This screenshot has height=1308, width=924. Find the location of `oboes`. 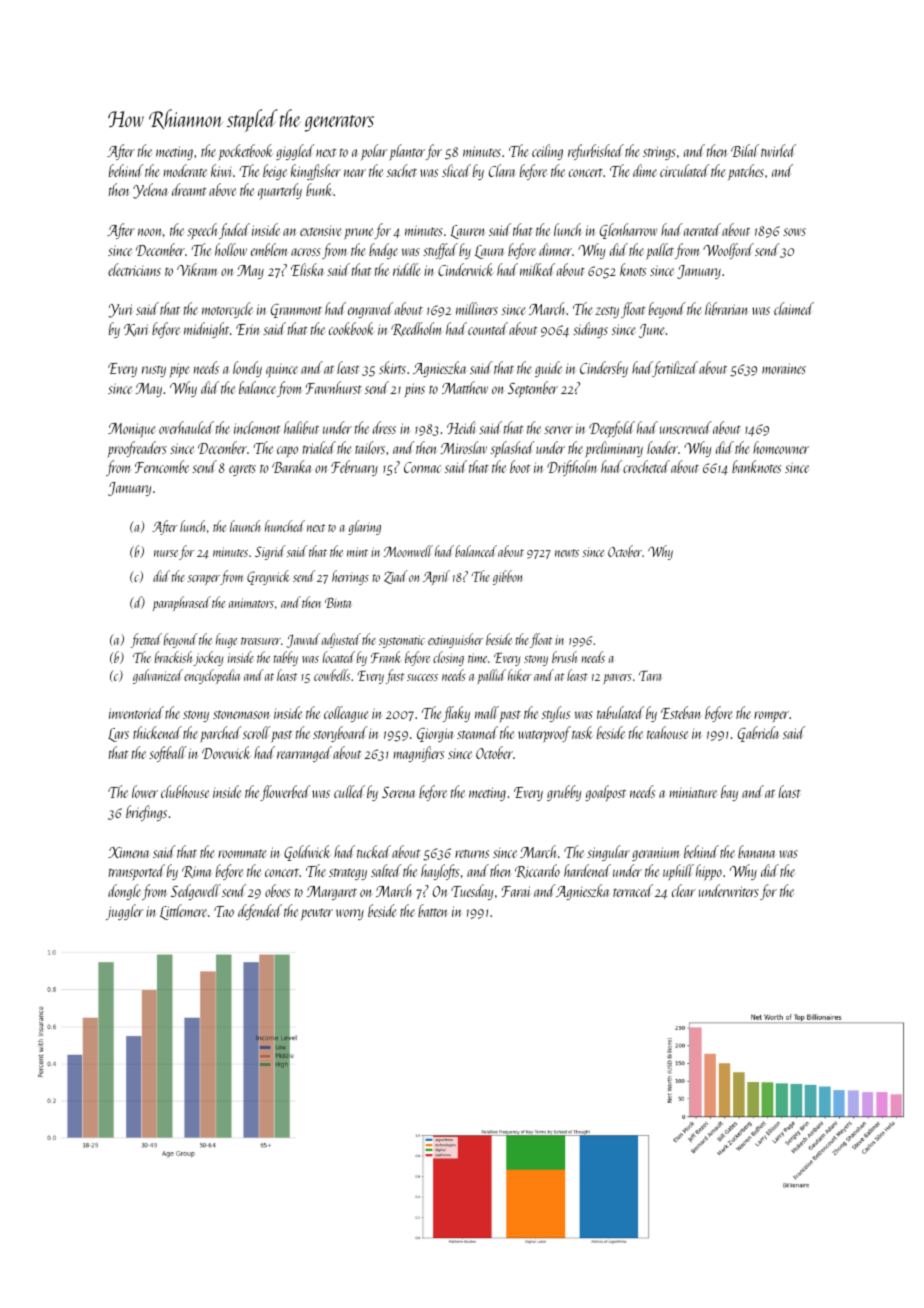

oboes is located at coordinates (277, 890).
